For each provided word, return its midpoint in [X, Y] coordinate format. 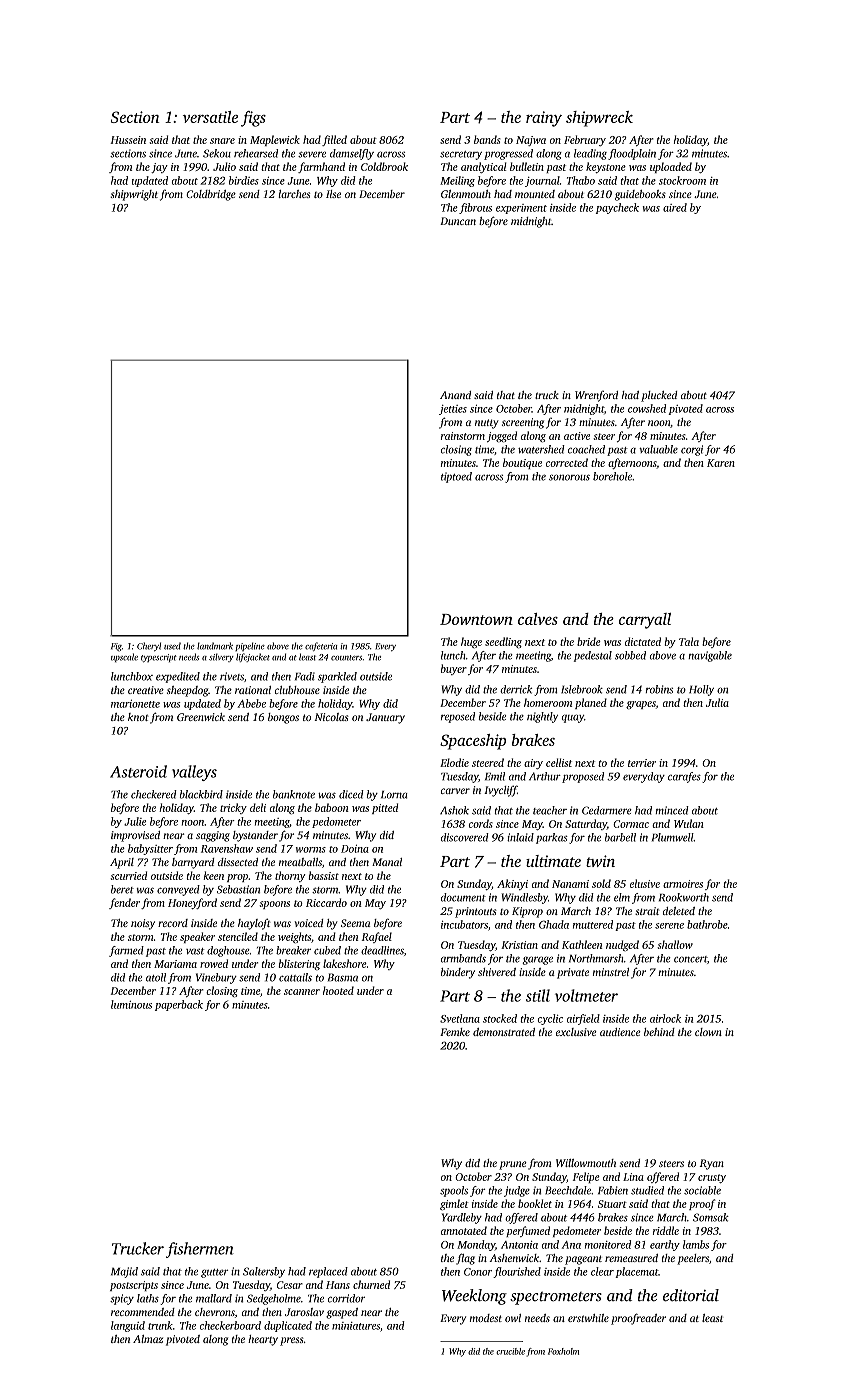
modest [486, 1318]
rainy [544, 119]
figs [253, 119]
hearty [263, 1340]
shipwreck [599, 119]
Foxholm [563, 1351]
